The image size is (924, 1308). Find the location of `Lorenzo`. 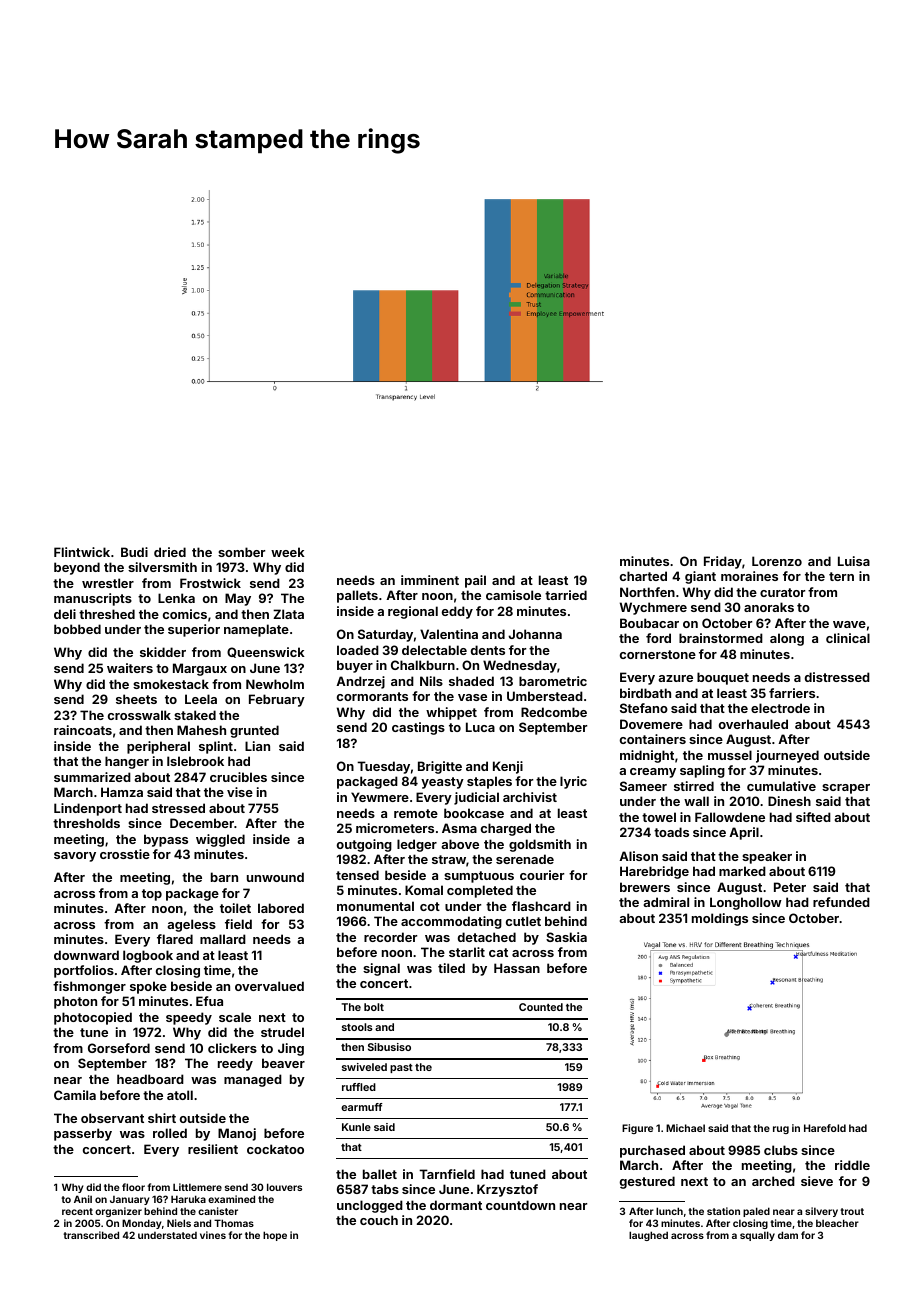

Lorenzo is located at coordinates (777, 561).
